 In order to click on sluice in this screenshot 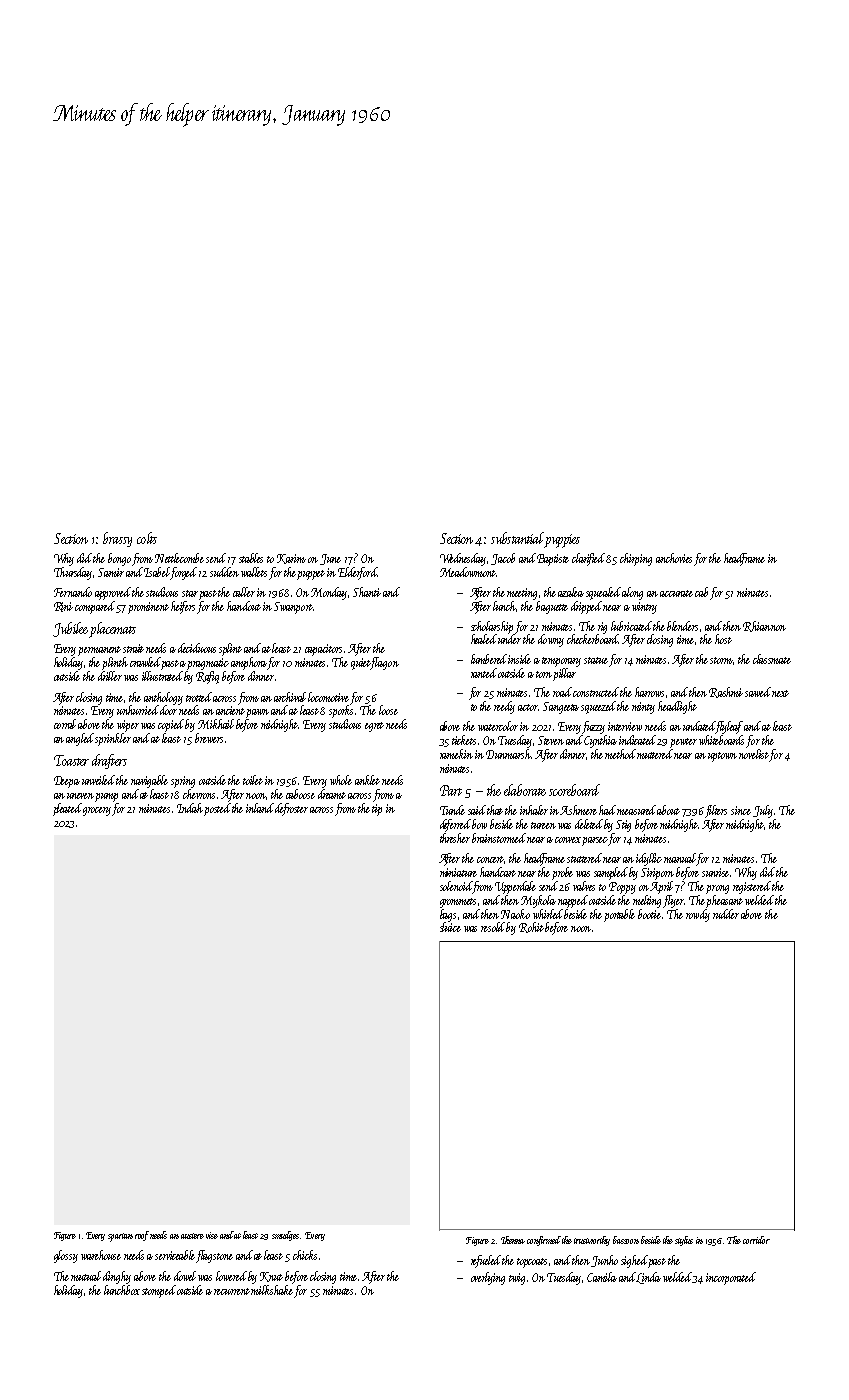, I will do `click(450, 927)`.
